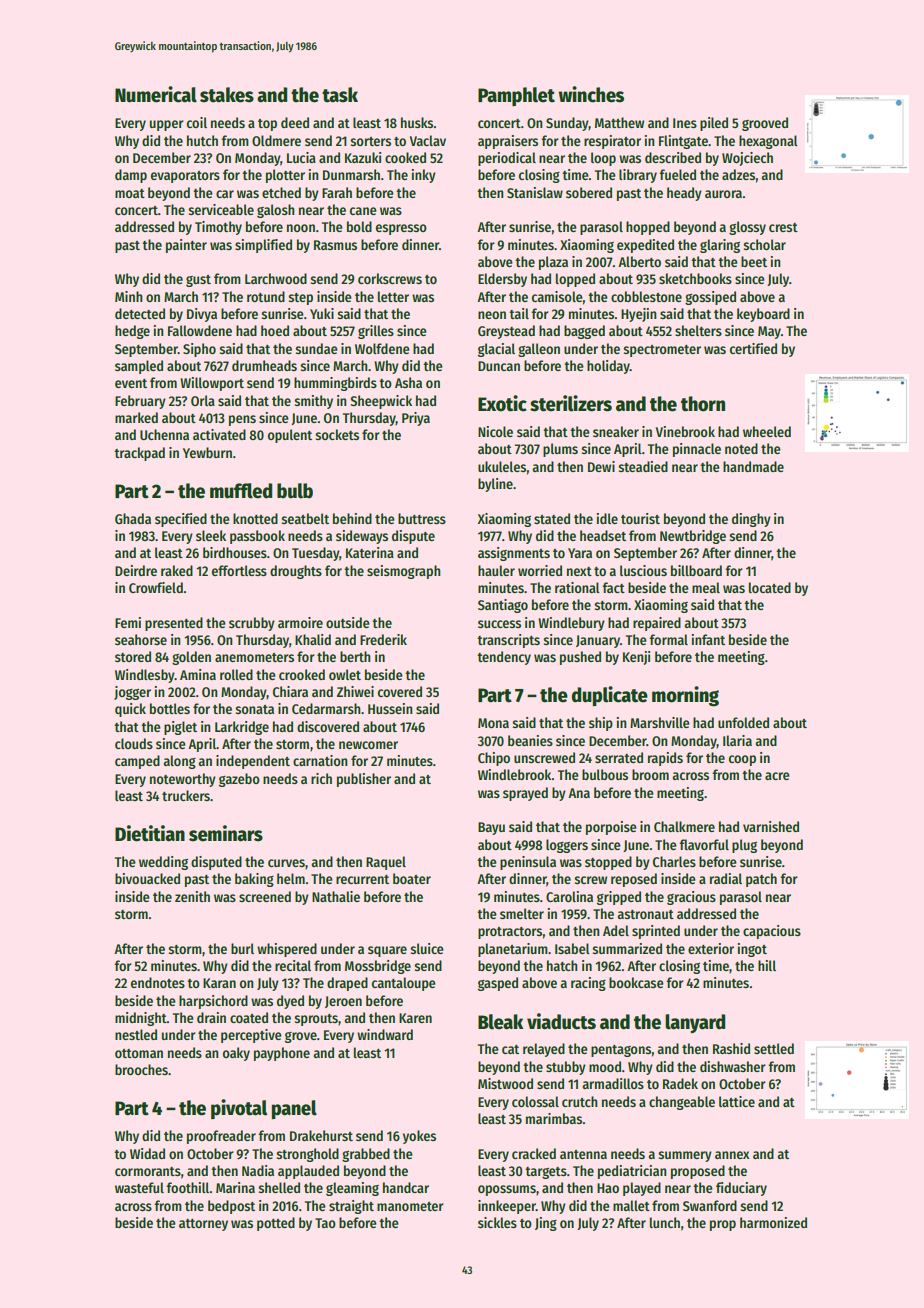 The width and height of the screenshot is (924, 1308). Describe the element at coordinates (203, 1225) in the screenshot. I see `attorney` at that location.
